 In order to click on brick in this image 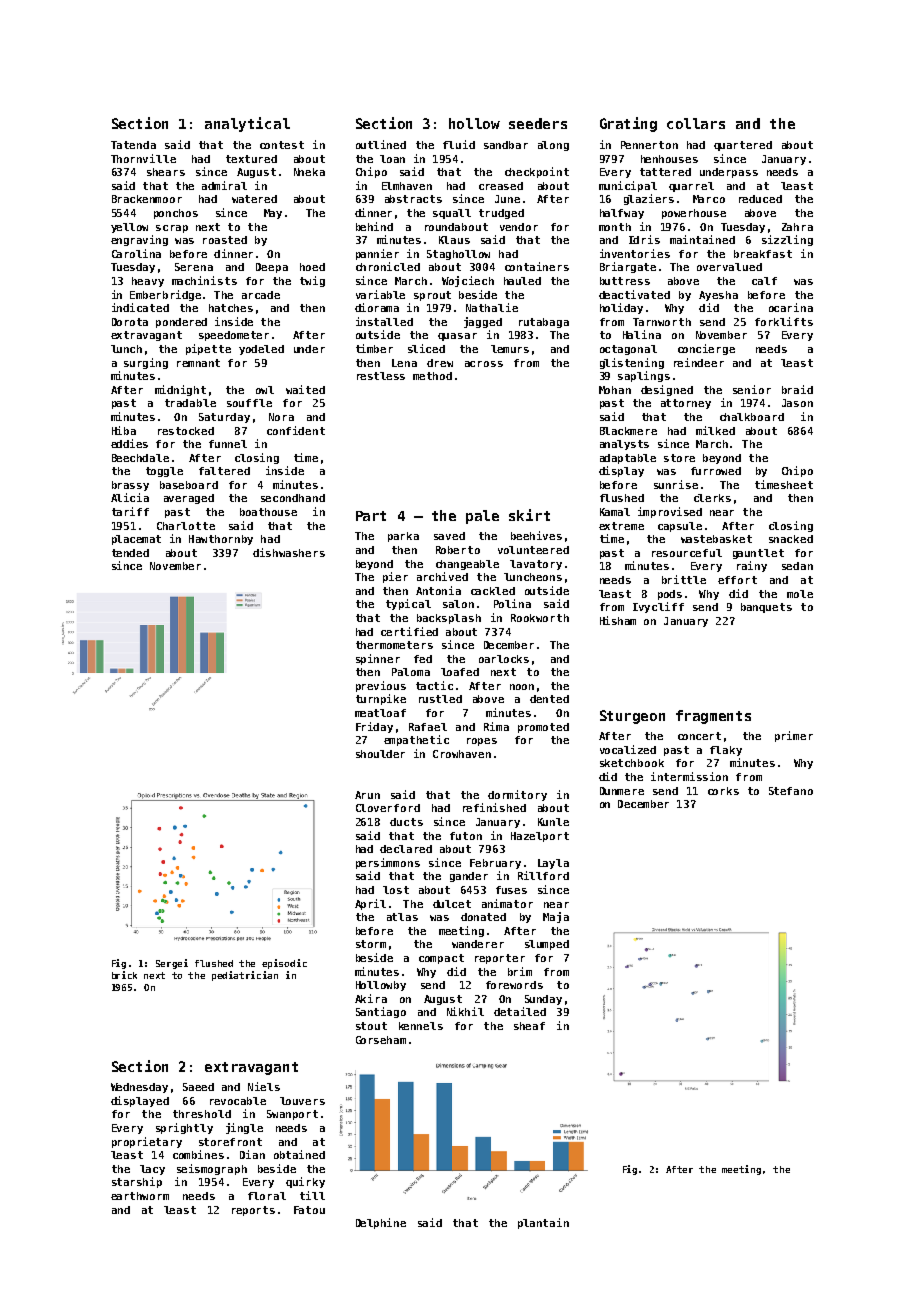, I will do `click(124, 975)`.
